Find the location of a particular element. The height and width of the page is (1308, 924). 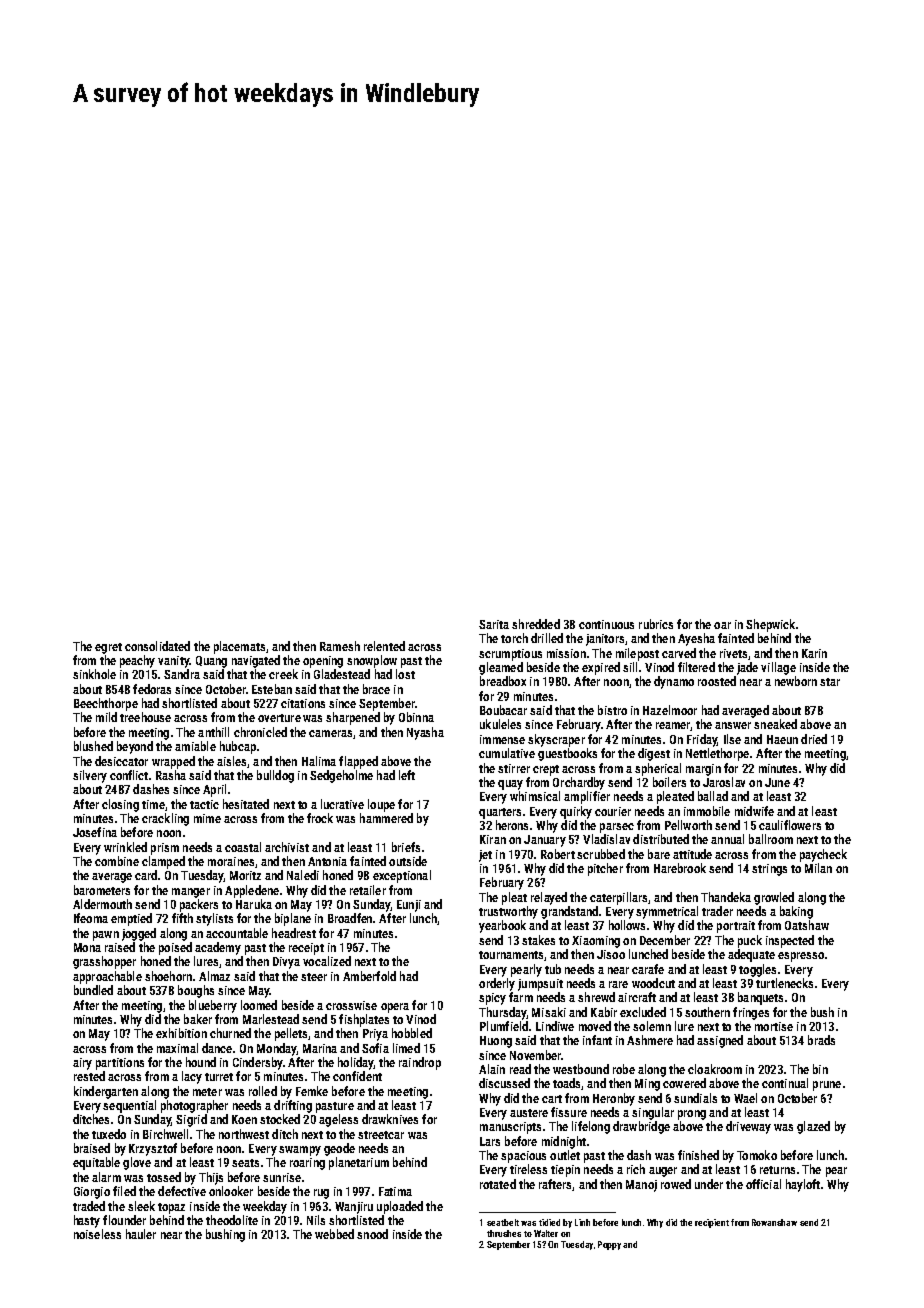

Krzysztof is located at coordinates (153, 1149).
